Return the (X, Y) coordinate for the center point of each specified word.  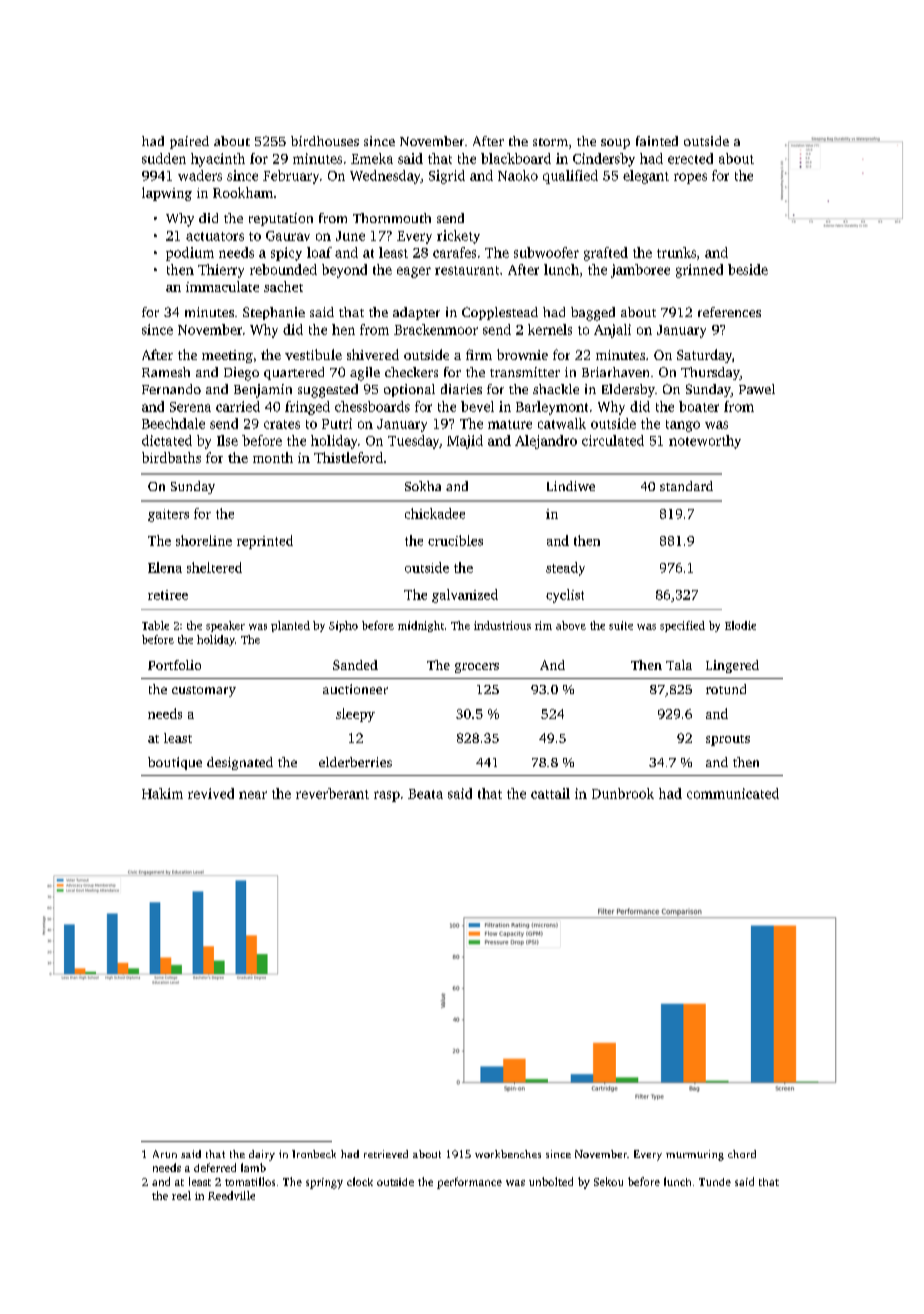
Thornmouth (392, 218)
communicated (733, 793)
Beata (425, 794)
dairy (262, 1155)
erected (690, 158)
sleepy (355, 715)
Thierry (221, 271)
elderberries (355, 762)
